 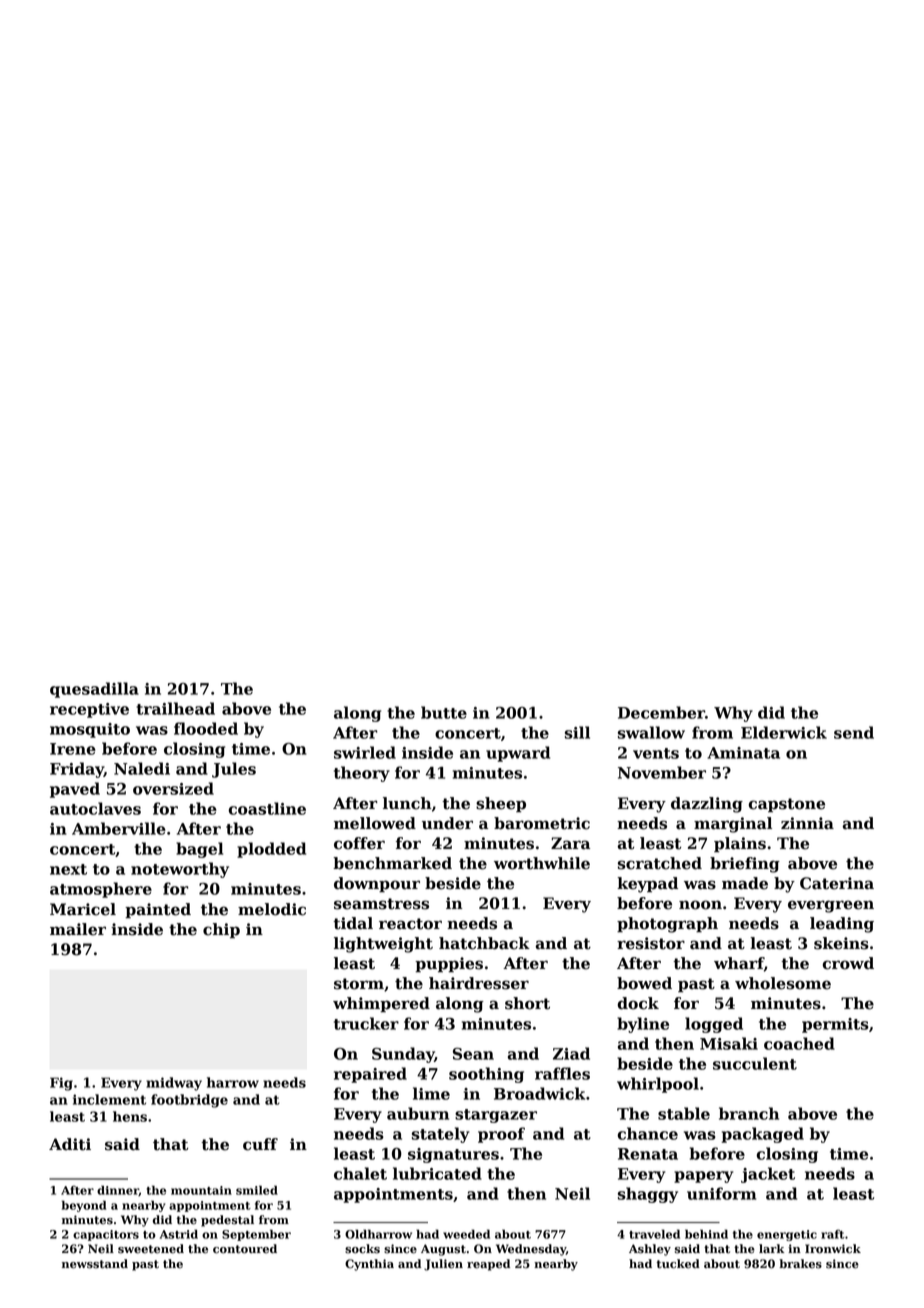 What do you see at coordinates (799, 1043) in the screenshot?
I see `coached` at bounding box center [799, 1043].
